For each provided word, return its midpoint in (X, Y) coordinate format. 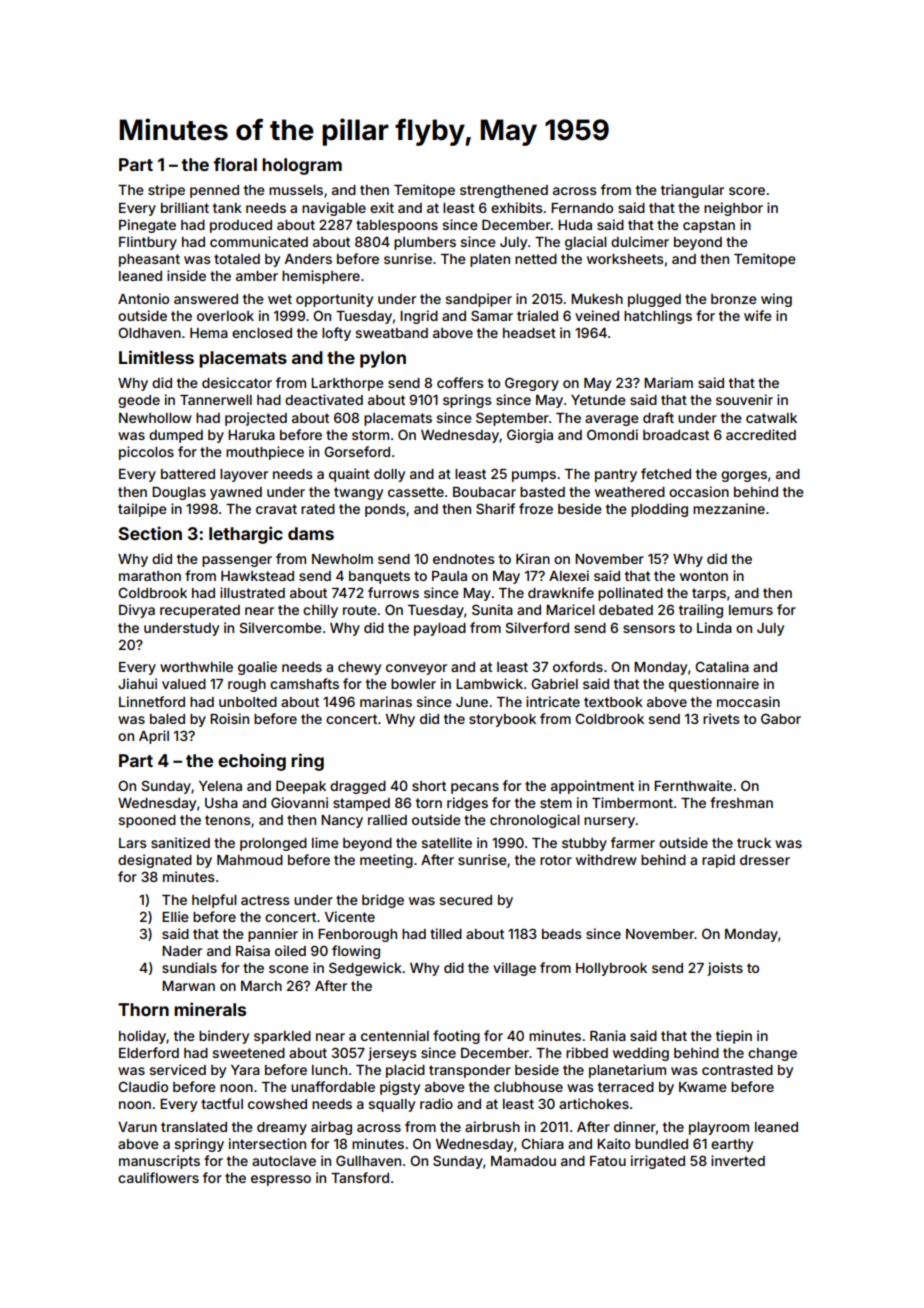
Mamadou (523, 1161)
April (154, 737)
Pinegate (147, 226)
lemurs (751, 610)
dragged (358, 787)
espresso (281, 1180)
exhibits (517, 207)
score (747, 191)
